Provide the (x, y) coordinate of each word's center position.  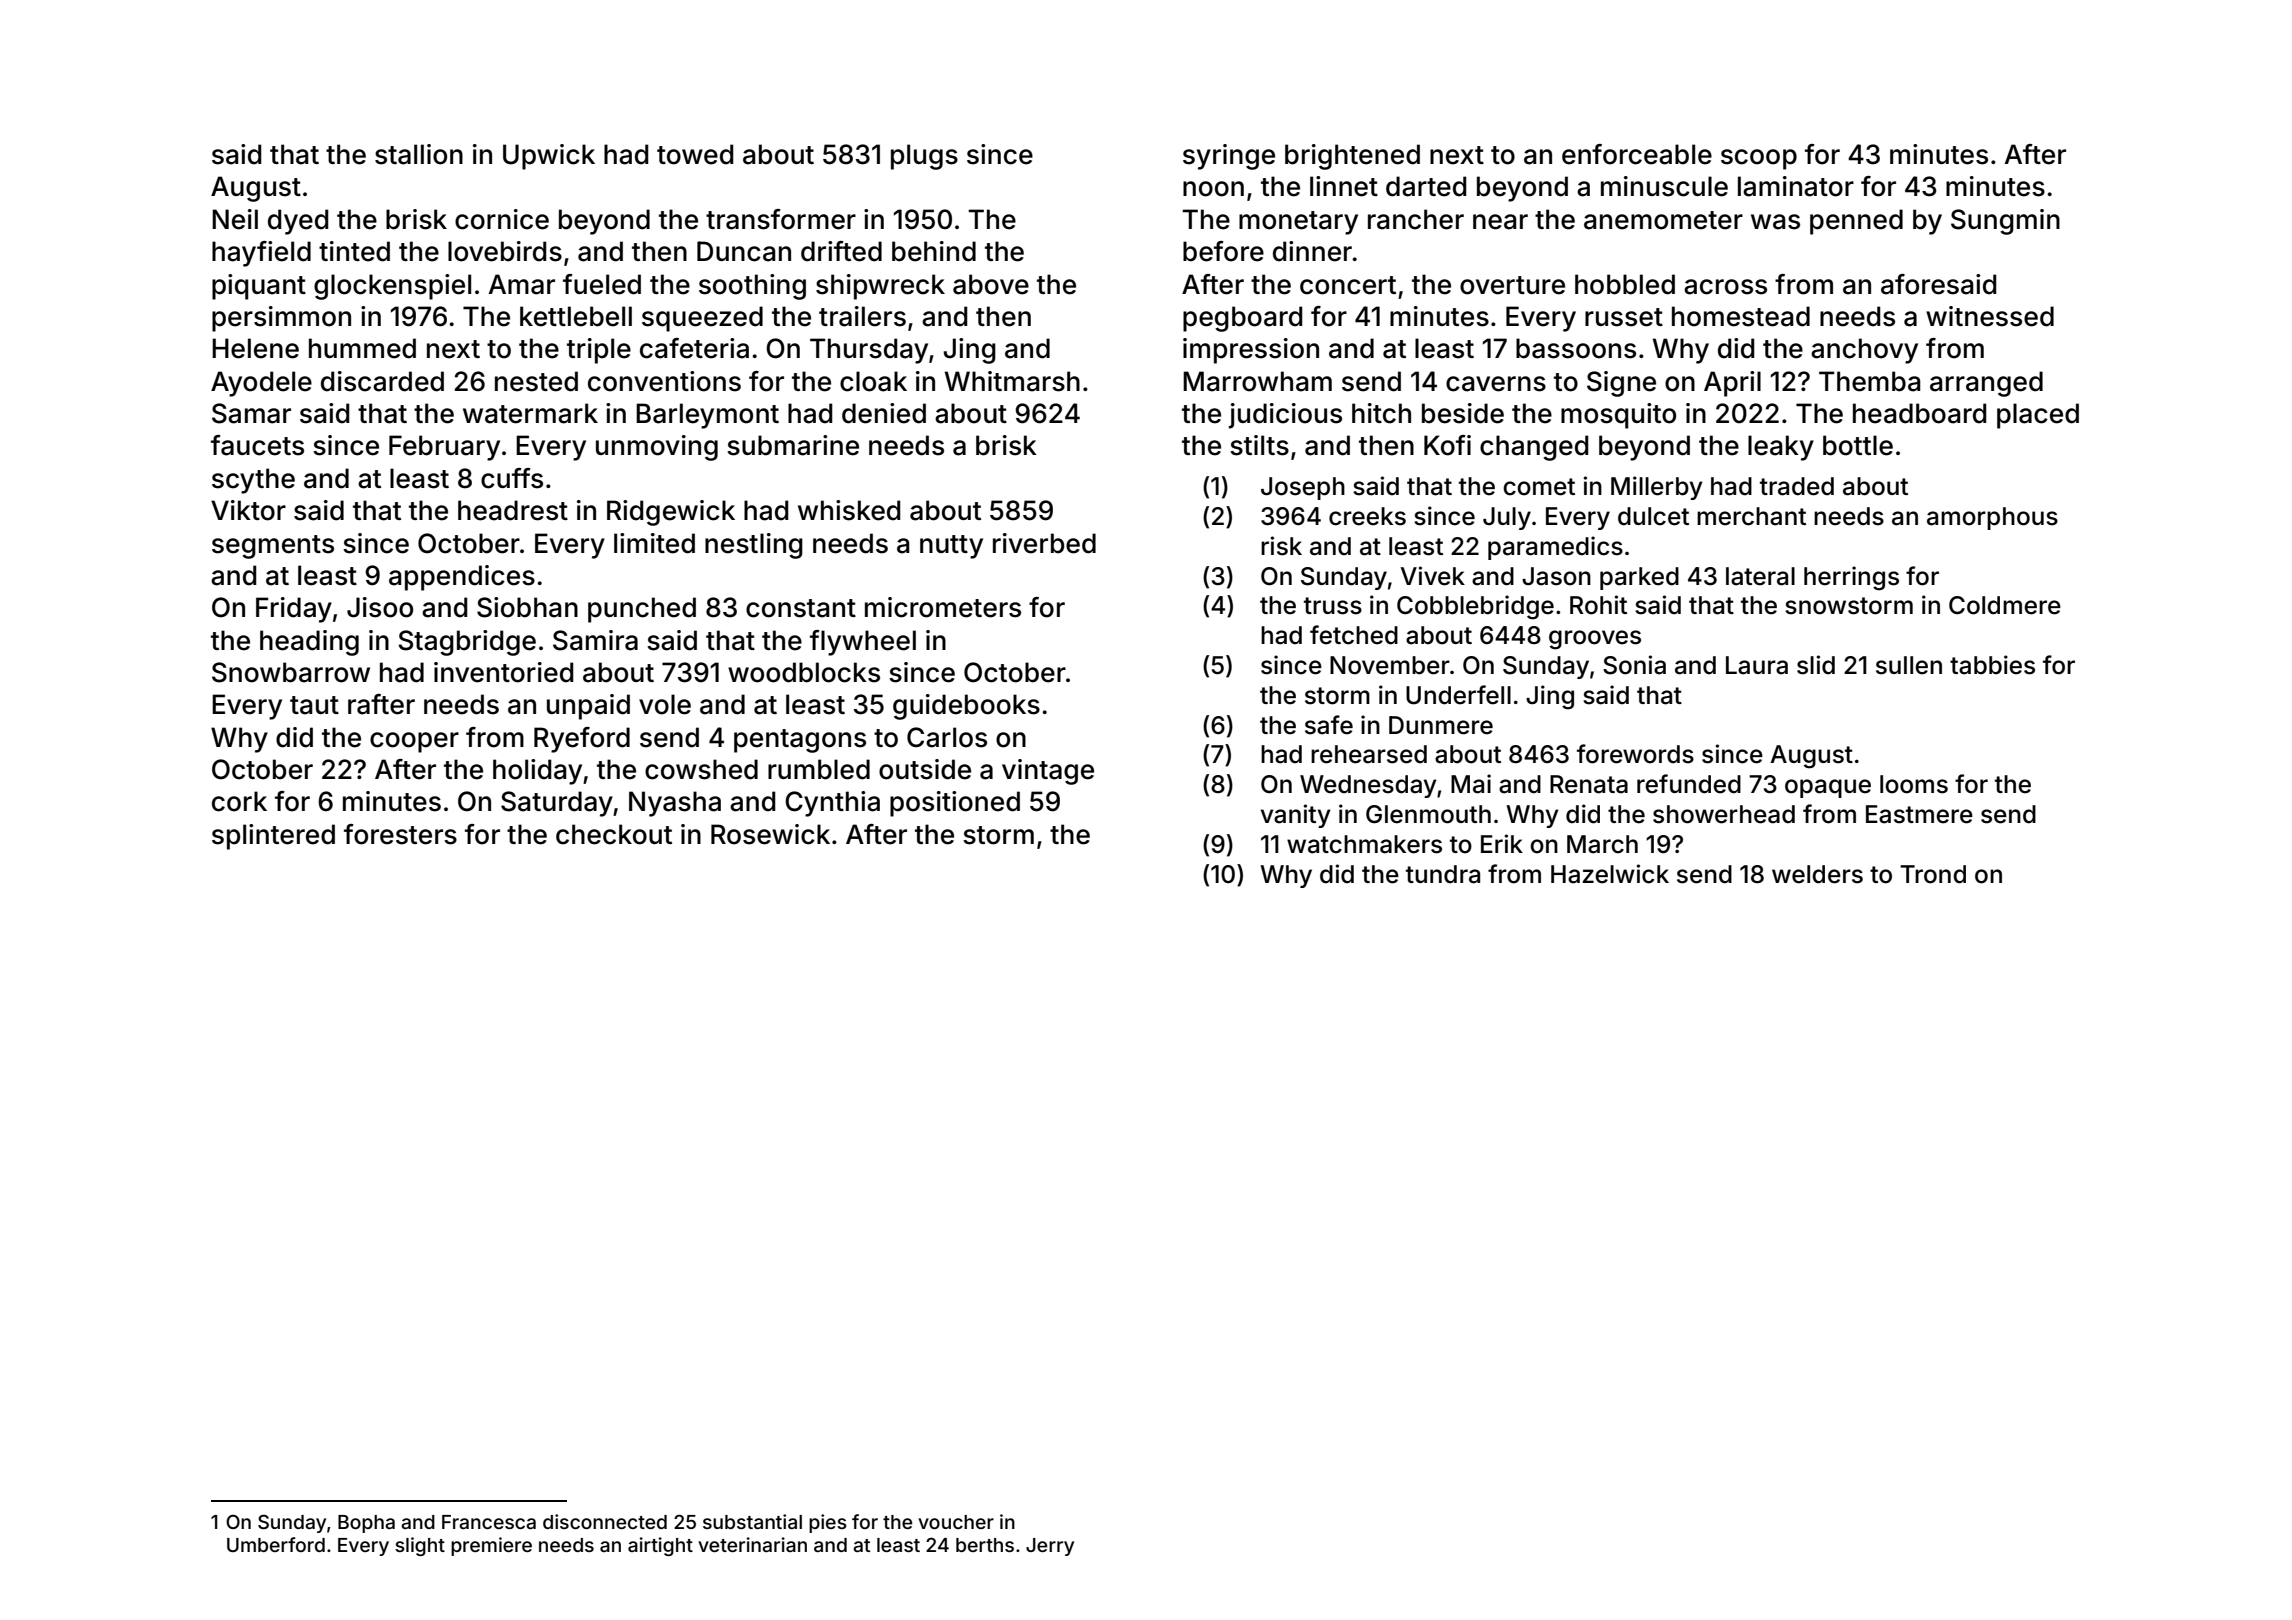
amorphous (1992, 518)
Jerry (1050, 1547)
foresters (400, 834)
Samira (595, 640)
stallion (419, 154)
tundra (1443, 874)
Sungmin (2005, 222)
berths (985, 1545)
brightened (1352, 157)
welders (1817, 874)
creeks (1367, 516)
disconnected (605, 1521)
